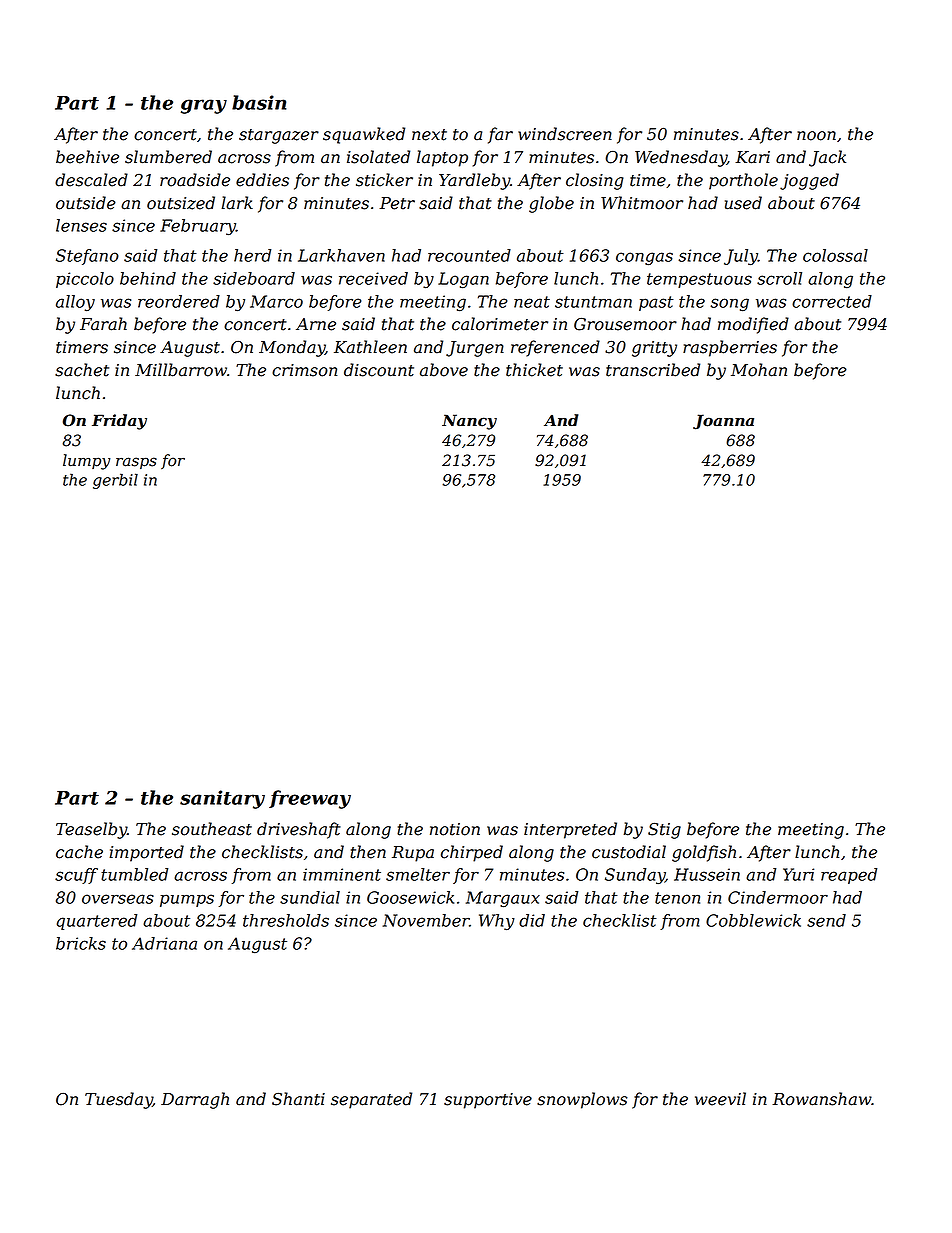 The height and width of the page is (1233, 952). I want to click on sachet, so click(82, 370).
